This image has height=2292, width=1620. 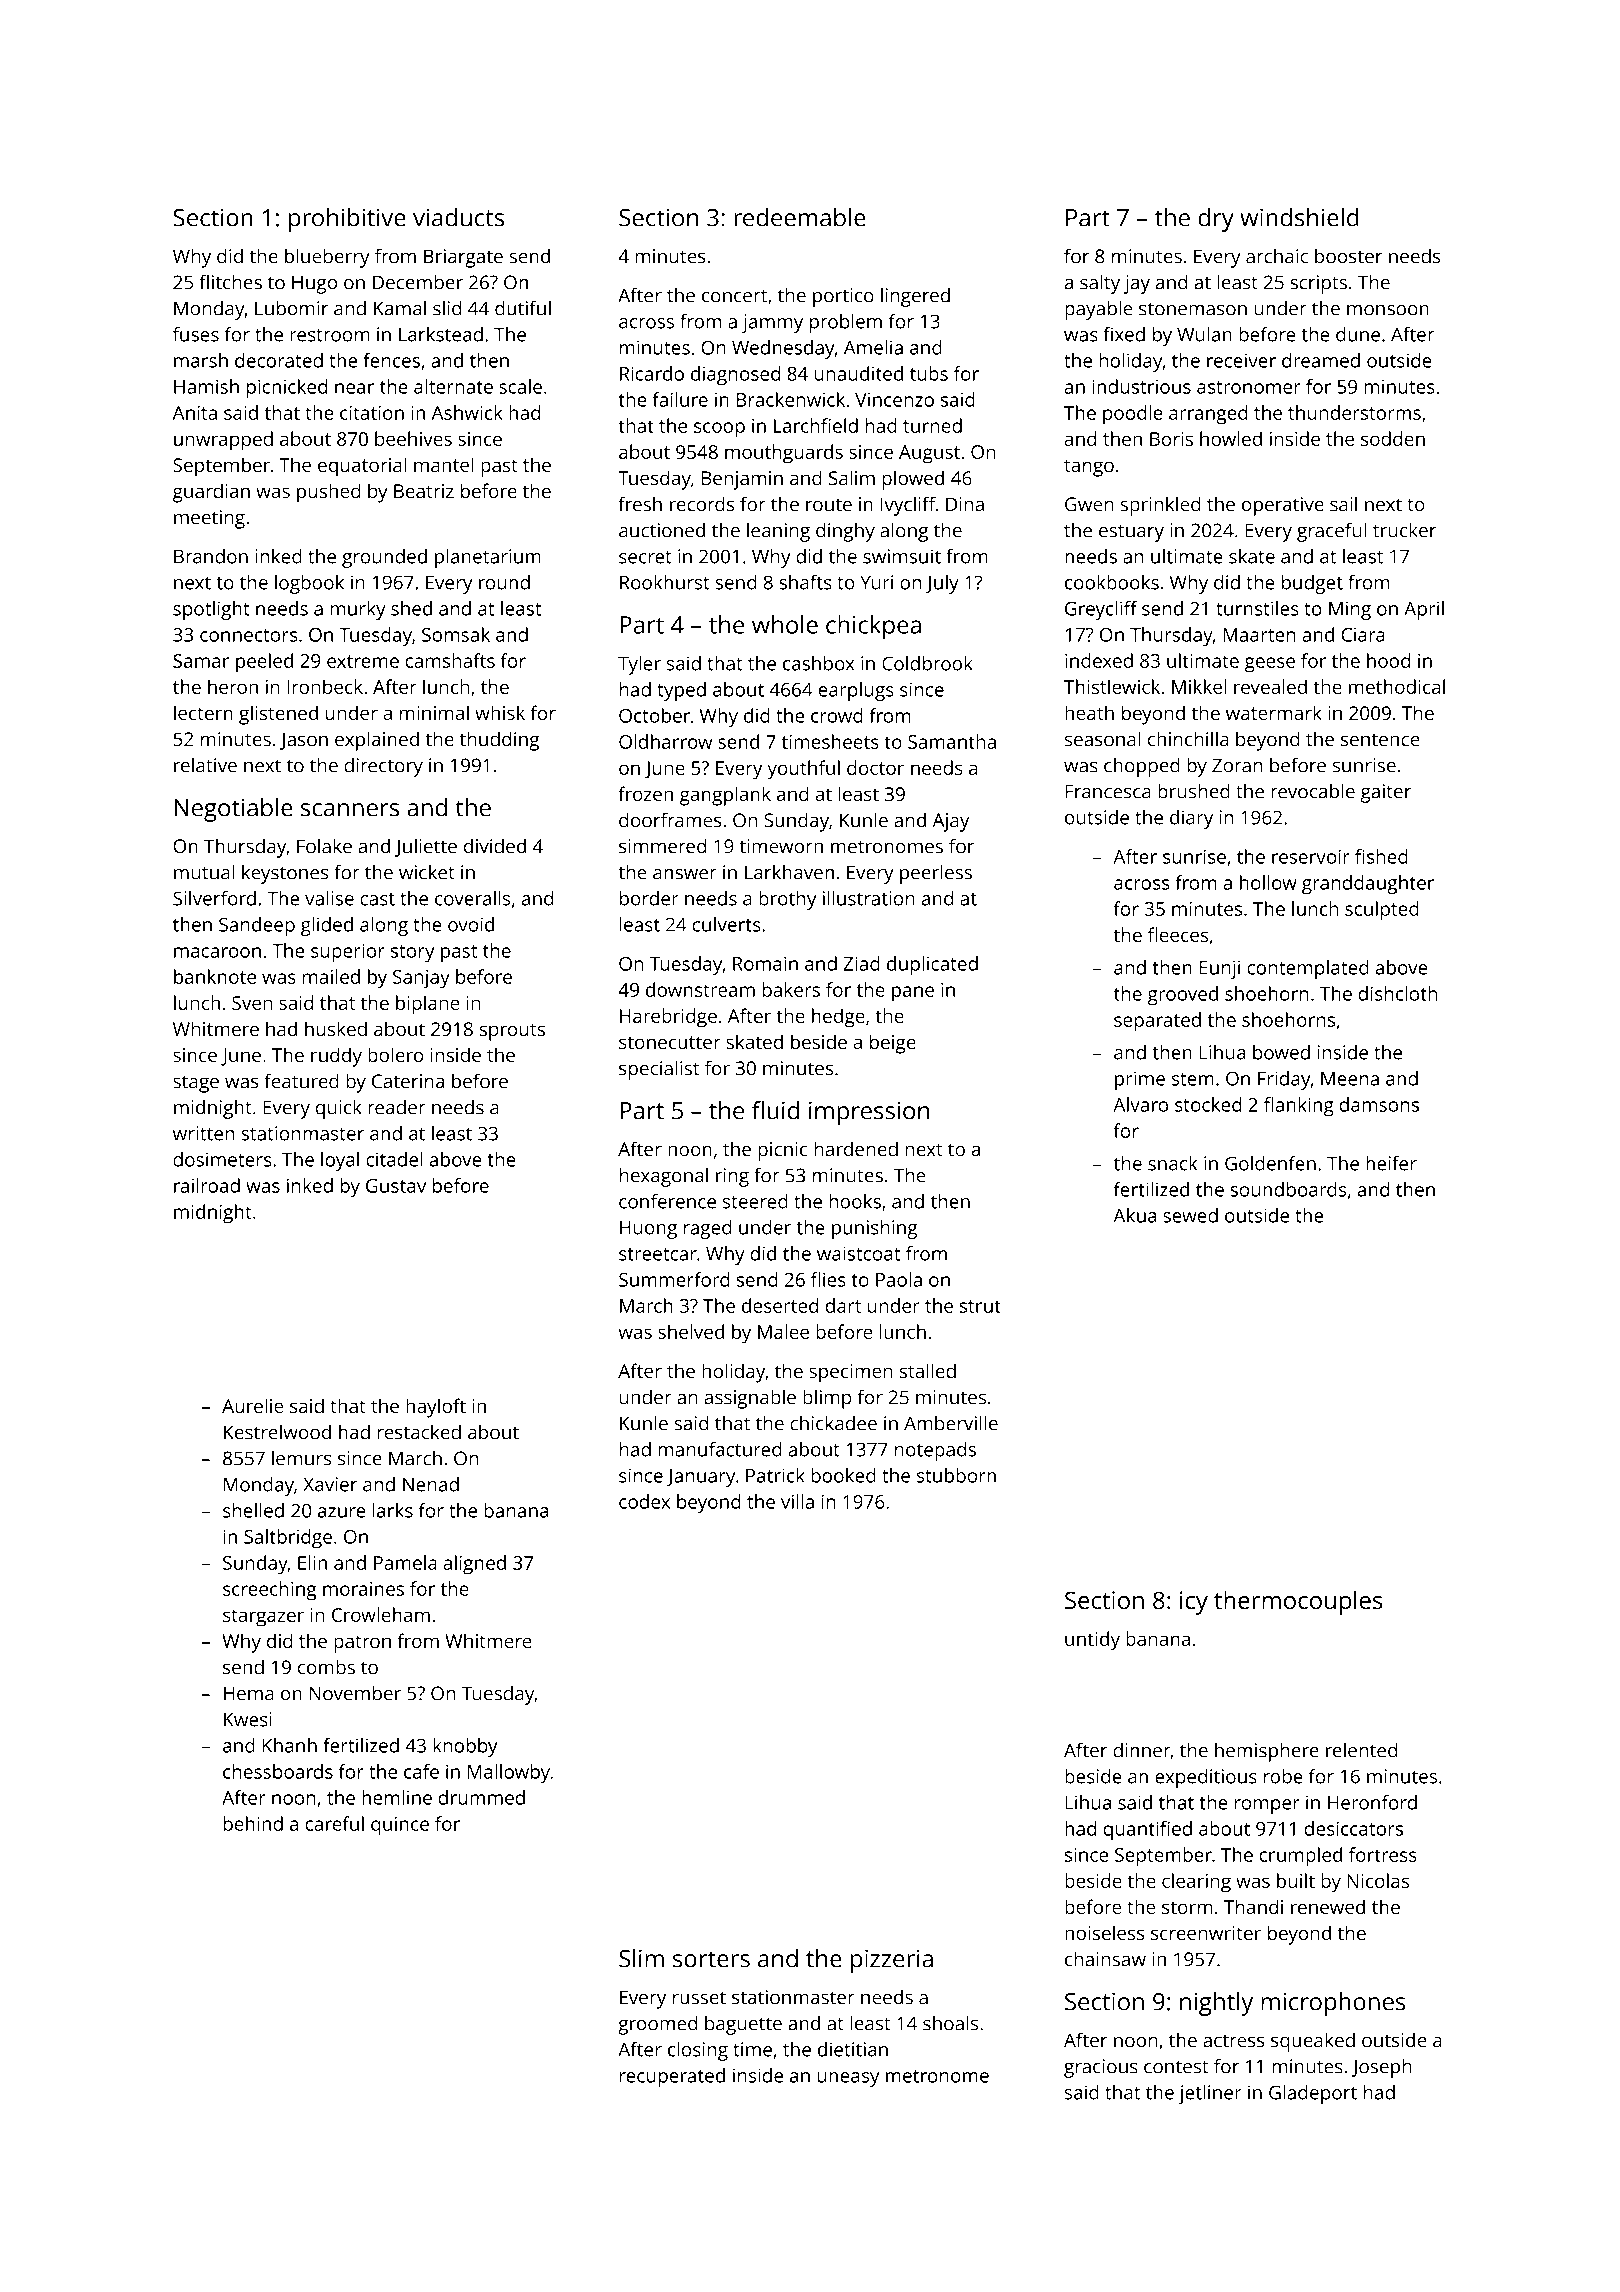 I want to click on stage, so click(x=196, y=1084).
